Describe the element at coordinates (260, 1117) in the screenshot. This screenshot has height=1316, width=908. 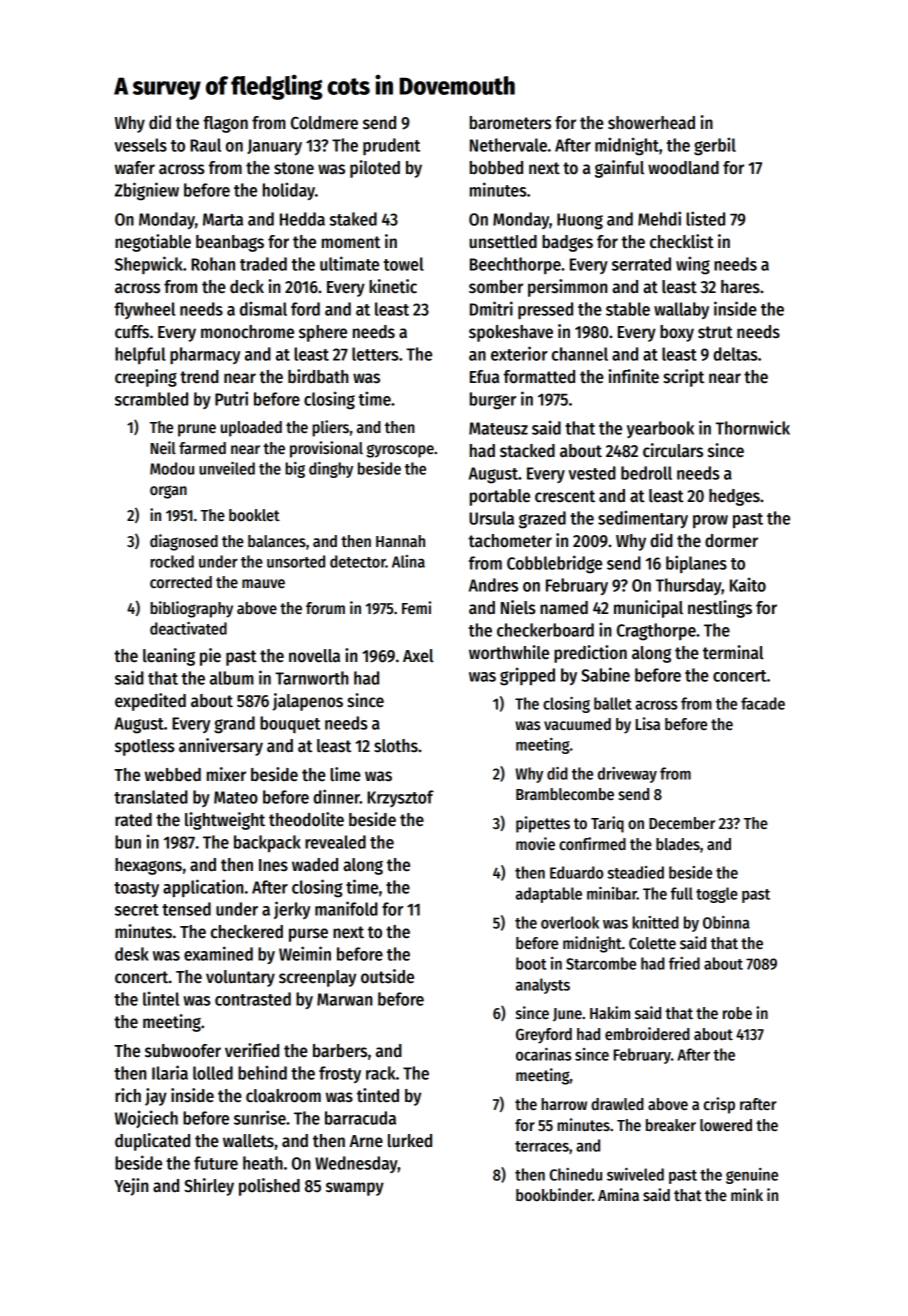
I see `sunrise` at that location.
